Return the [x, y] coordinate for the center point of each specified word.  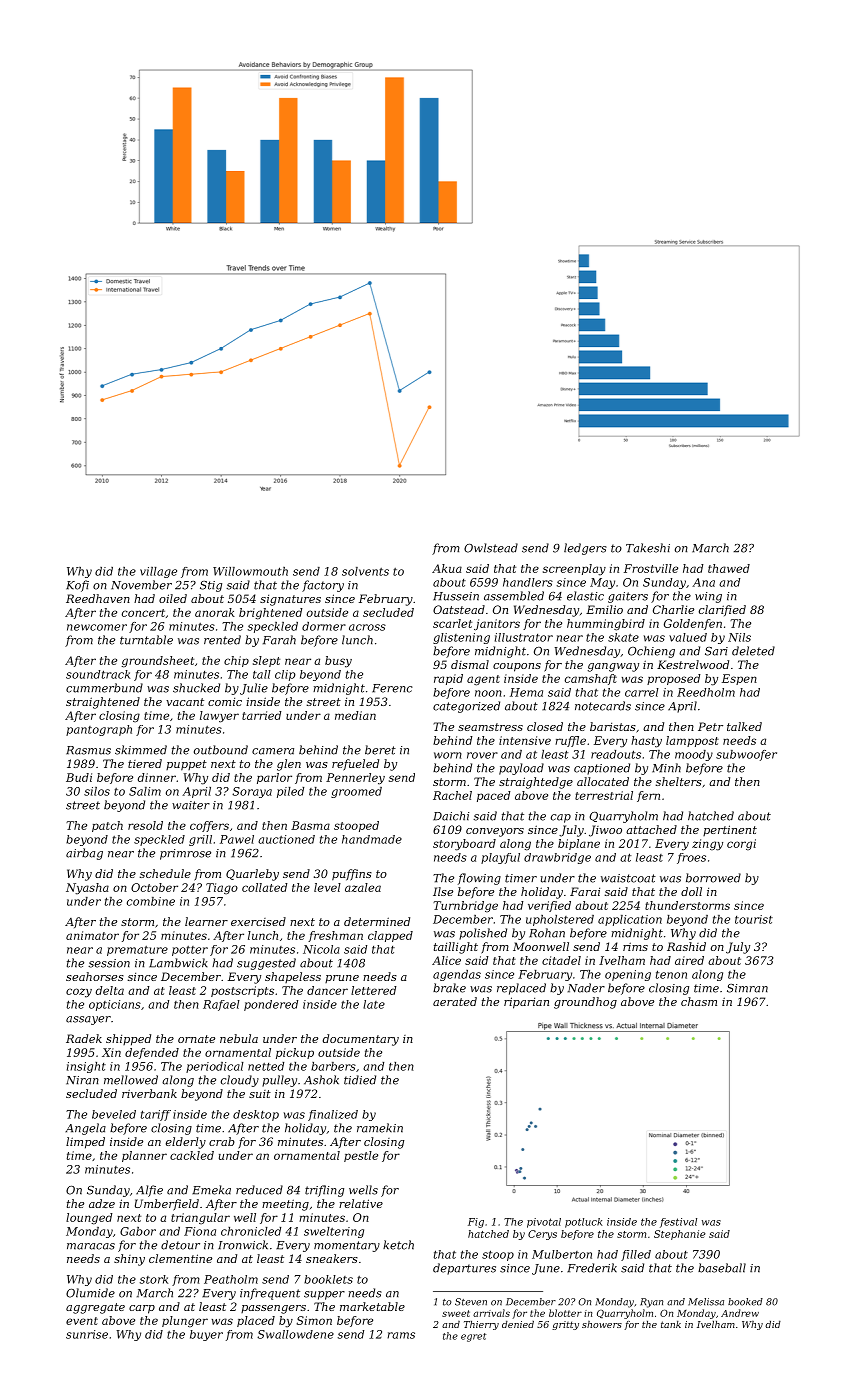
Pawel [237, 839]
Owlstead [491, 548]
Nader [586, 988]
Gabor [138, 1231]
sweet [456, 1313]
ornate [196, 1039]
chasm [699, 1001]
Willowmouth [250, 571]
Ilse [443, 891]
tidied [360, 1080]
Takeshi [648, 548]
